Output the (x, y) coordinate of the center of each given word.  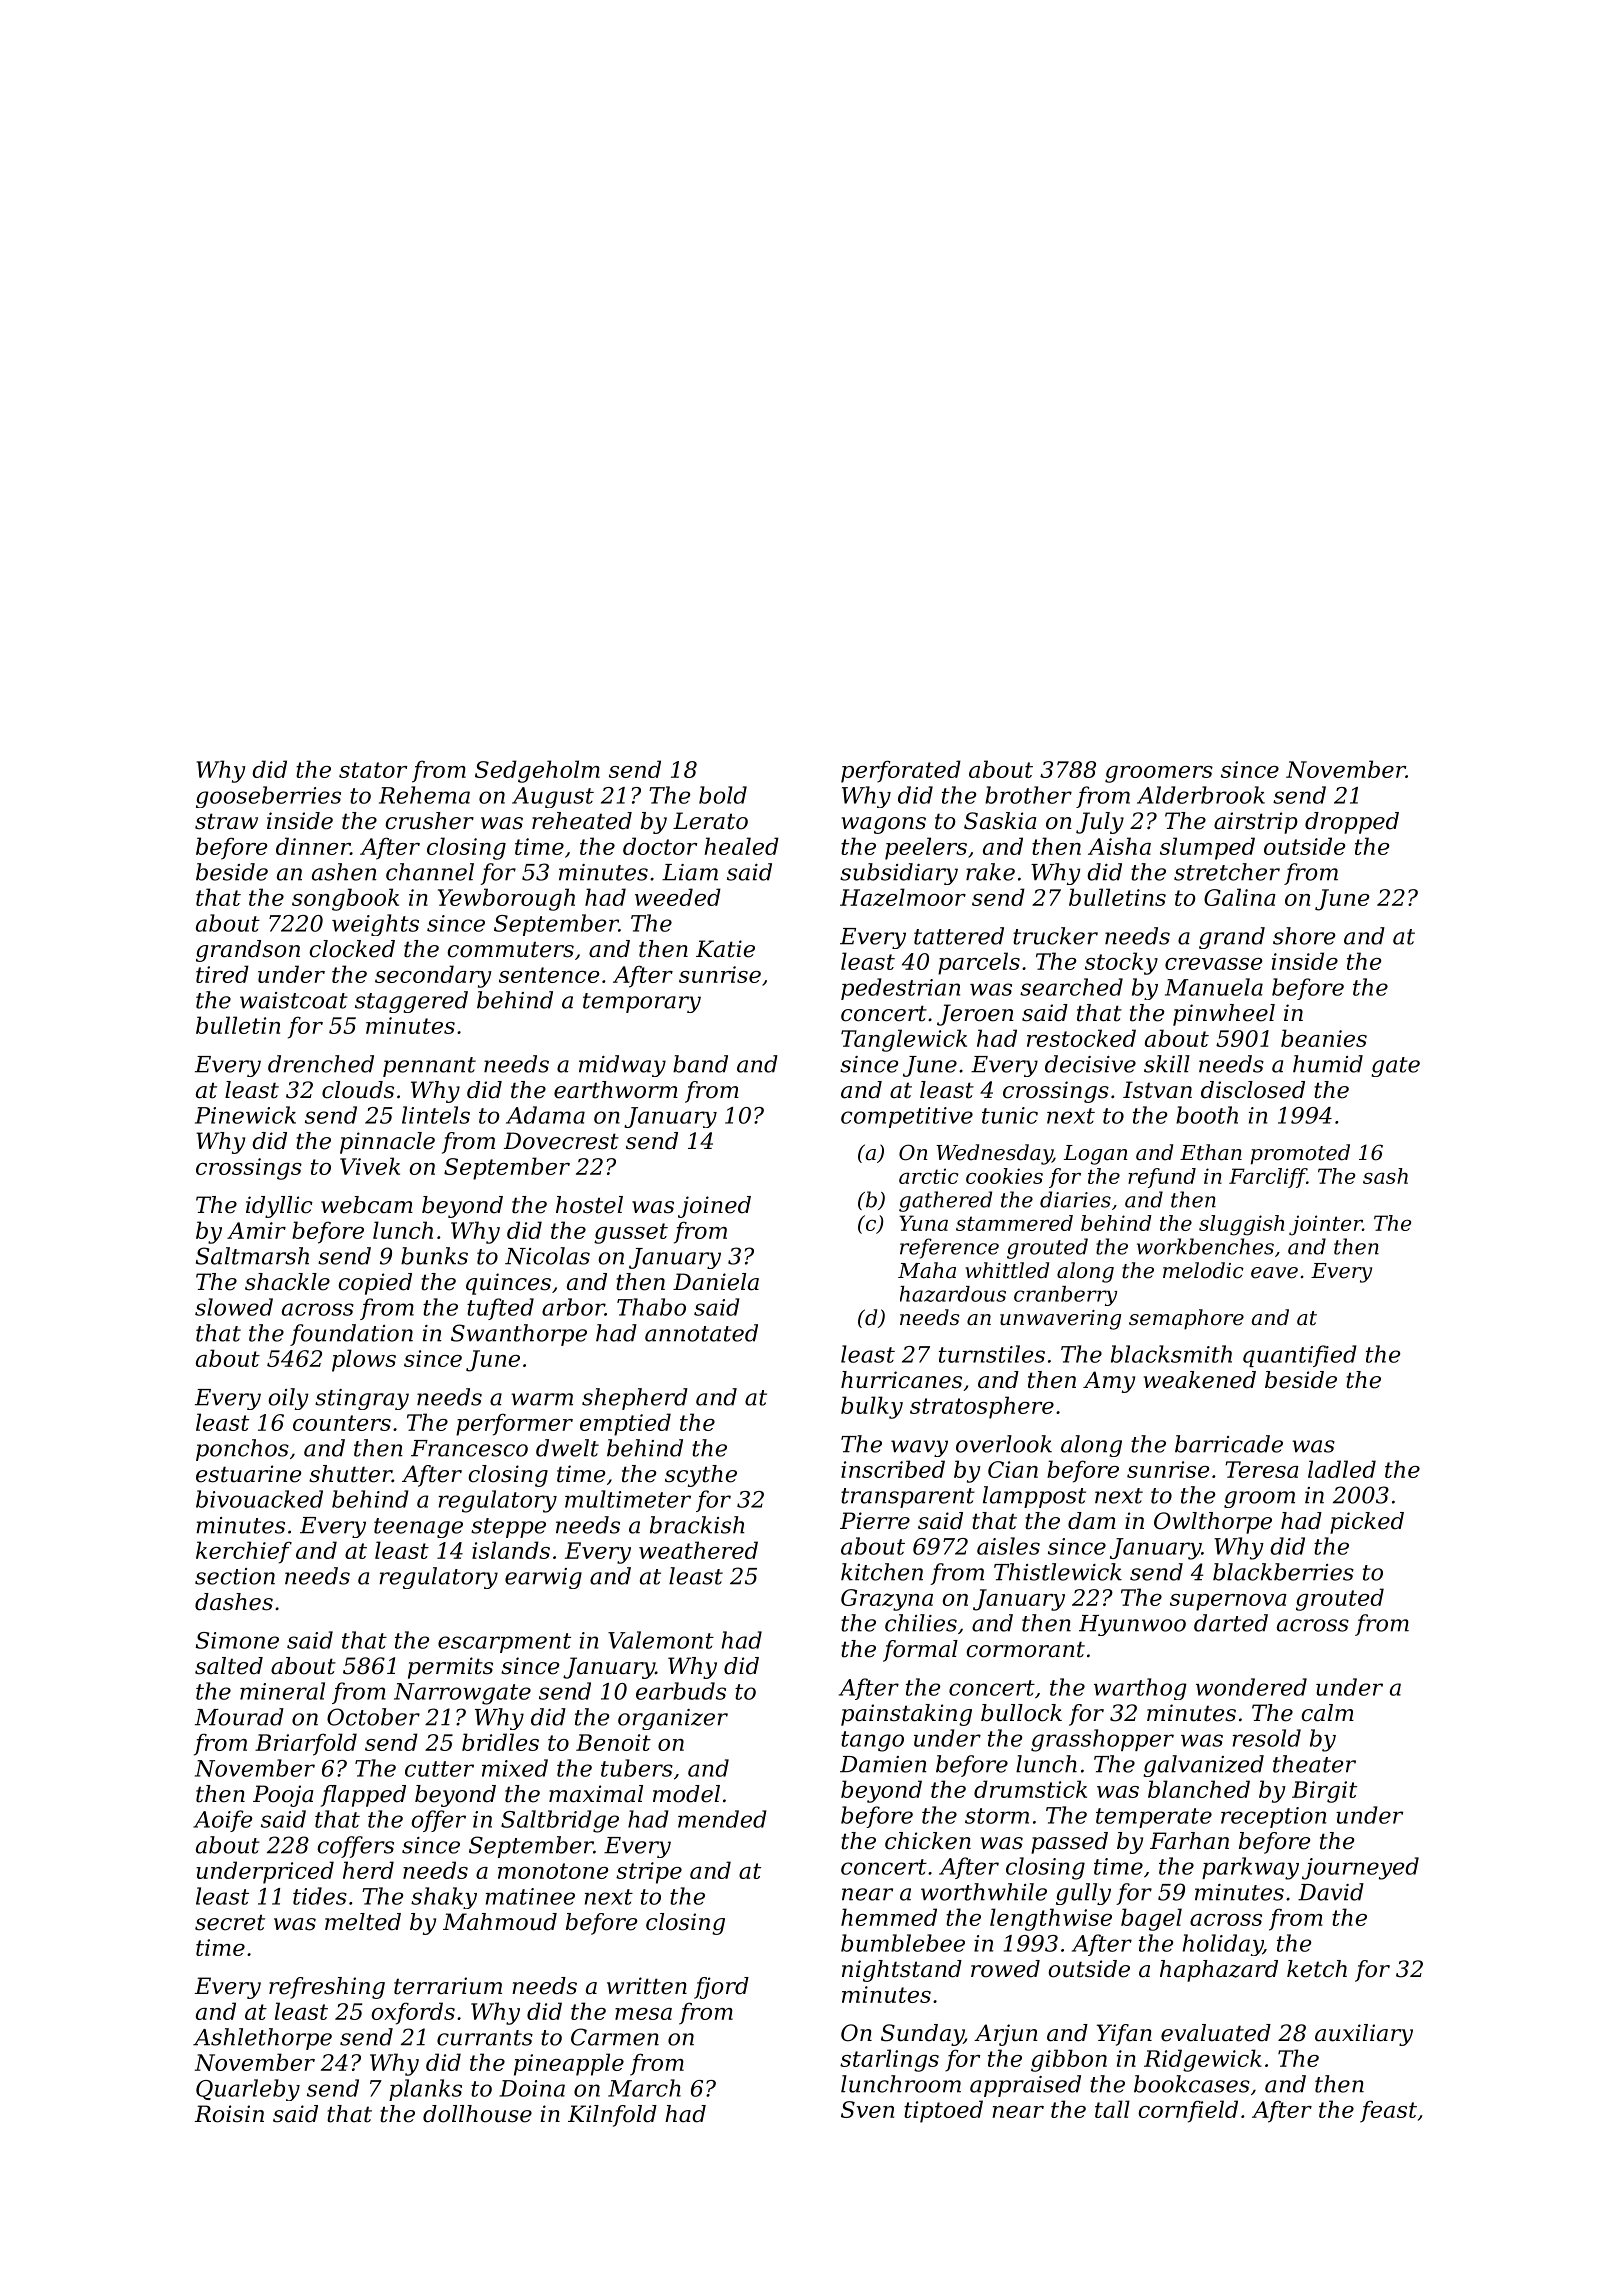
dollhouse (477, 2114)
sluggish (1241, 1225)
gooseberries (268, 797)
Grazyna (887, 1600)
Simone (237, 1640)
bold (723, 795)
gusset (631, 1233)
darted (1231, 1623)
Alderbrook (1201, 795)
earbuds (681, 1691)
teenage (418, 1528)
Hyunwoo (1132, 1625)
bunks (434, 1256)
